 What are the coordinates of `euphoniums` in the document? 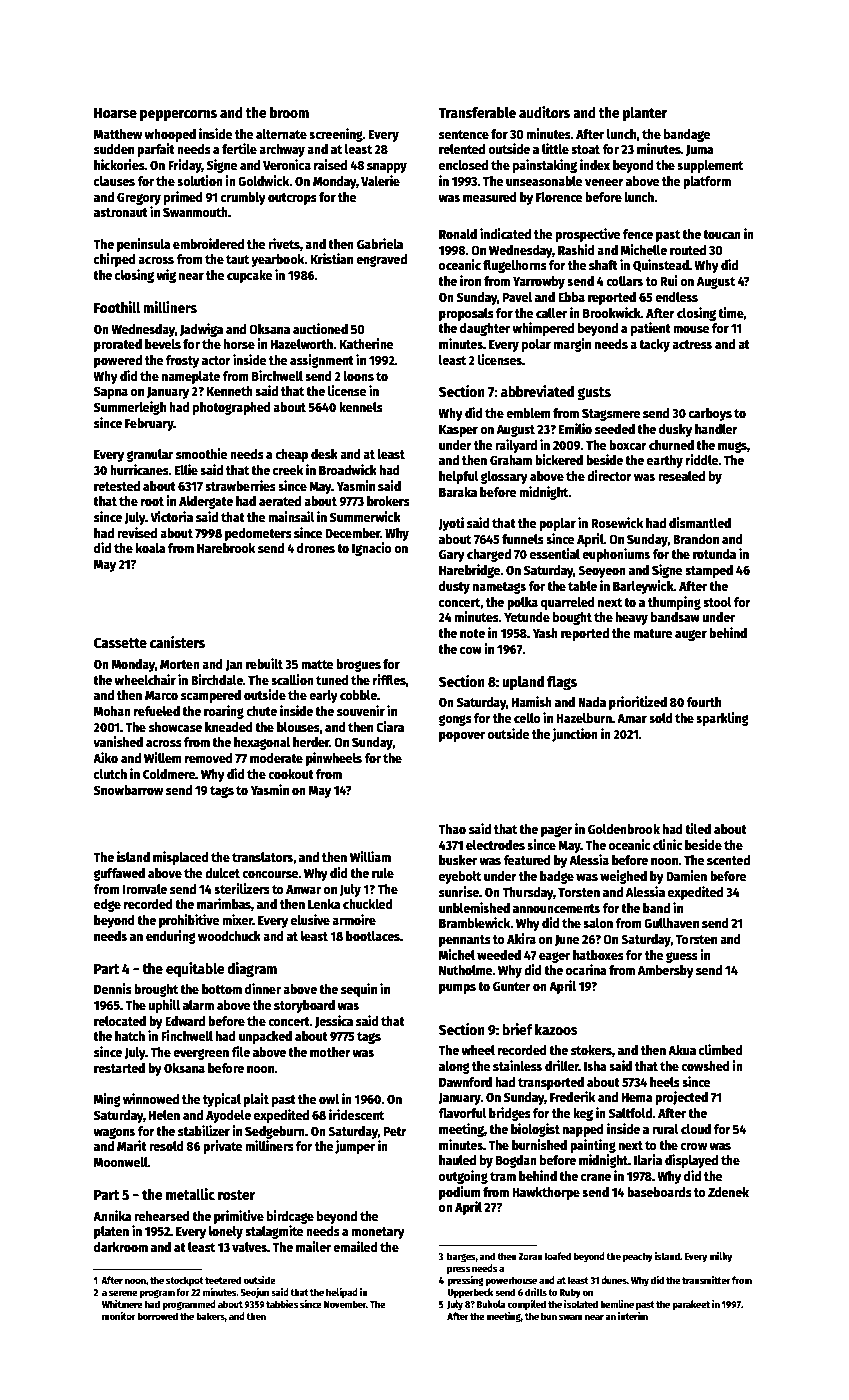 It's located at (616, 555).
